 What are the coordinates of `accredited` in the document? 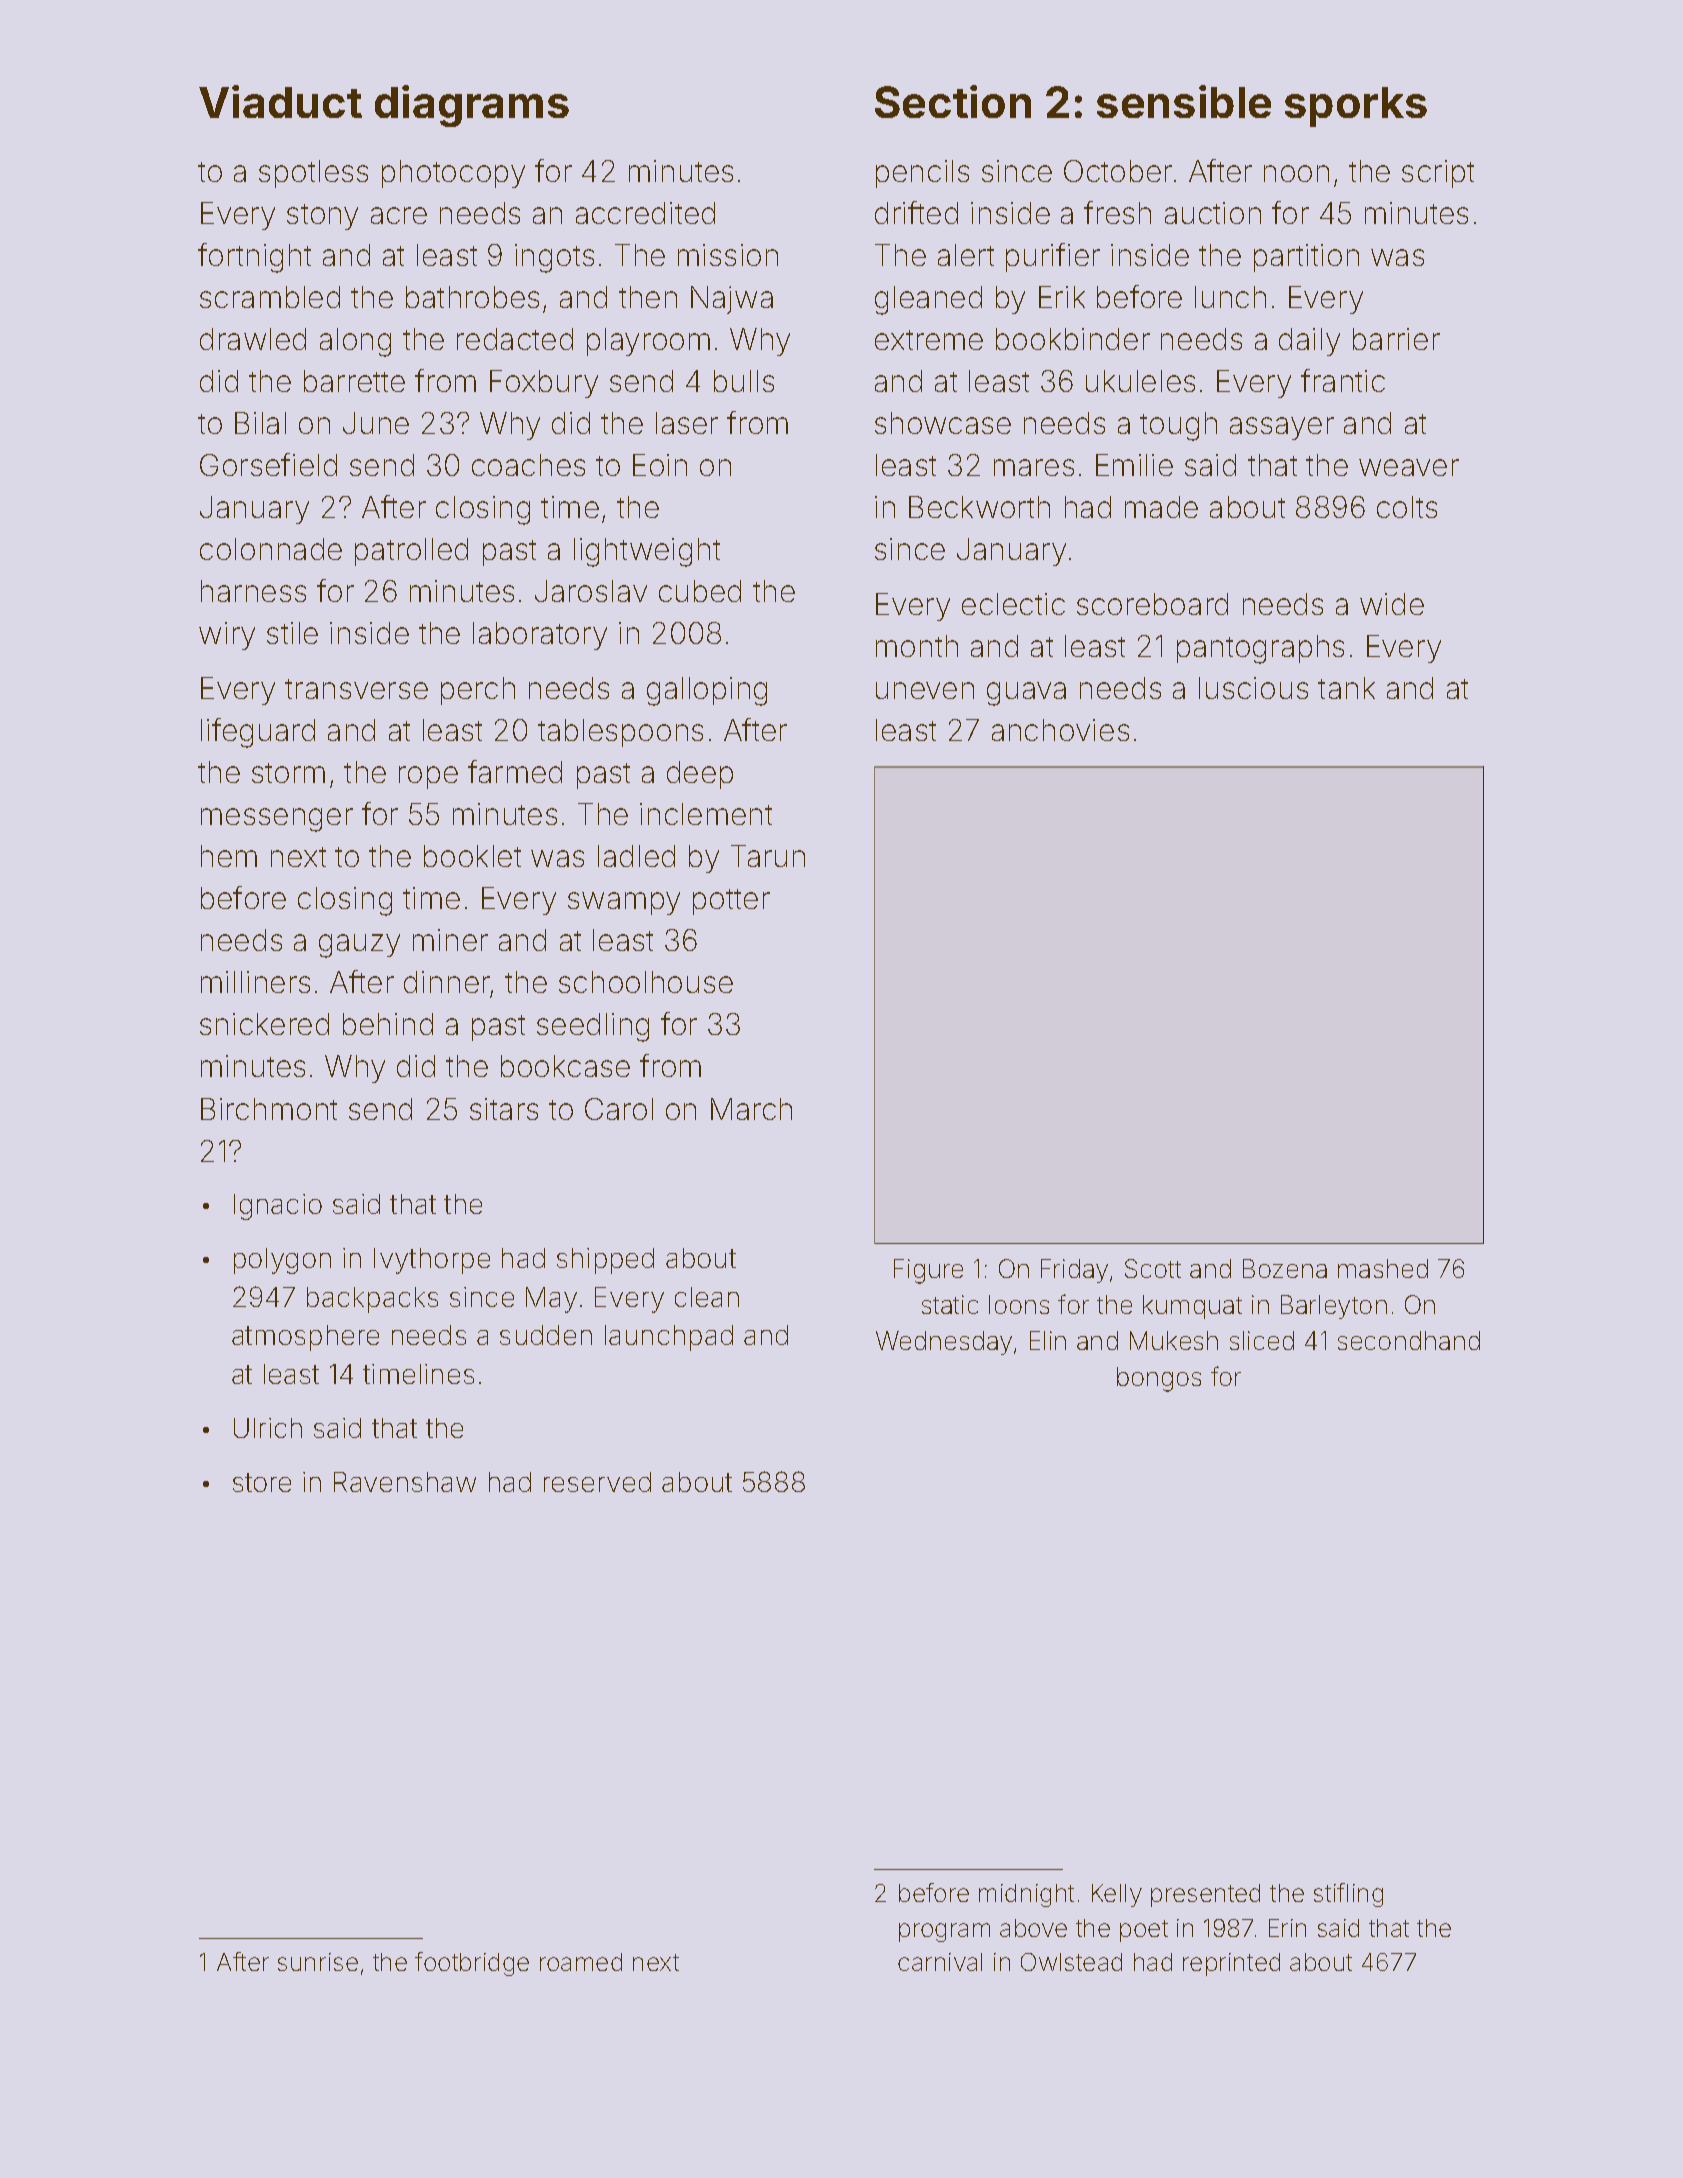 It's located at (645, 213).
